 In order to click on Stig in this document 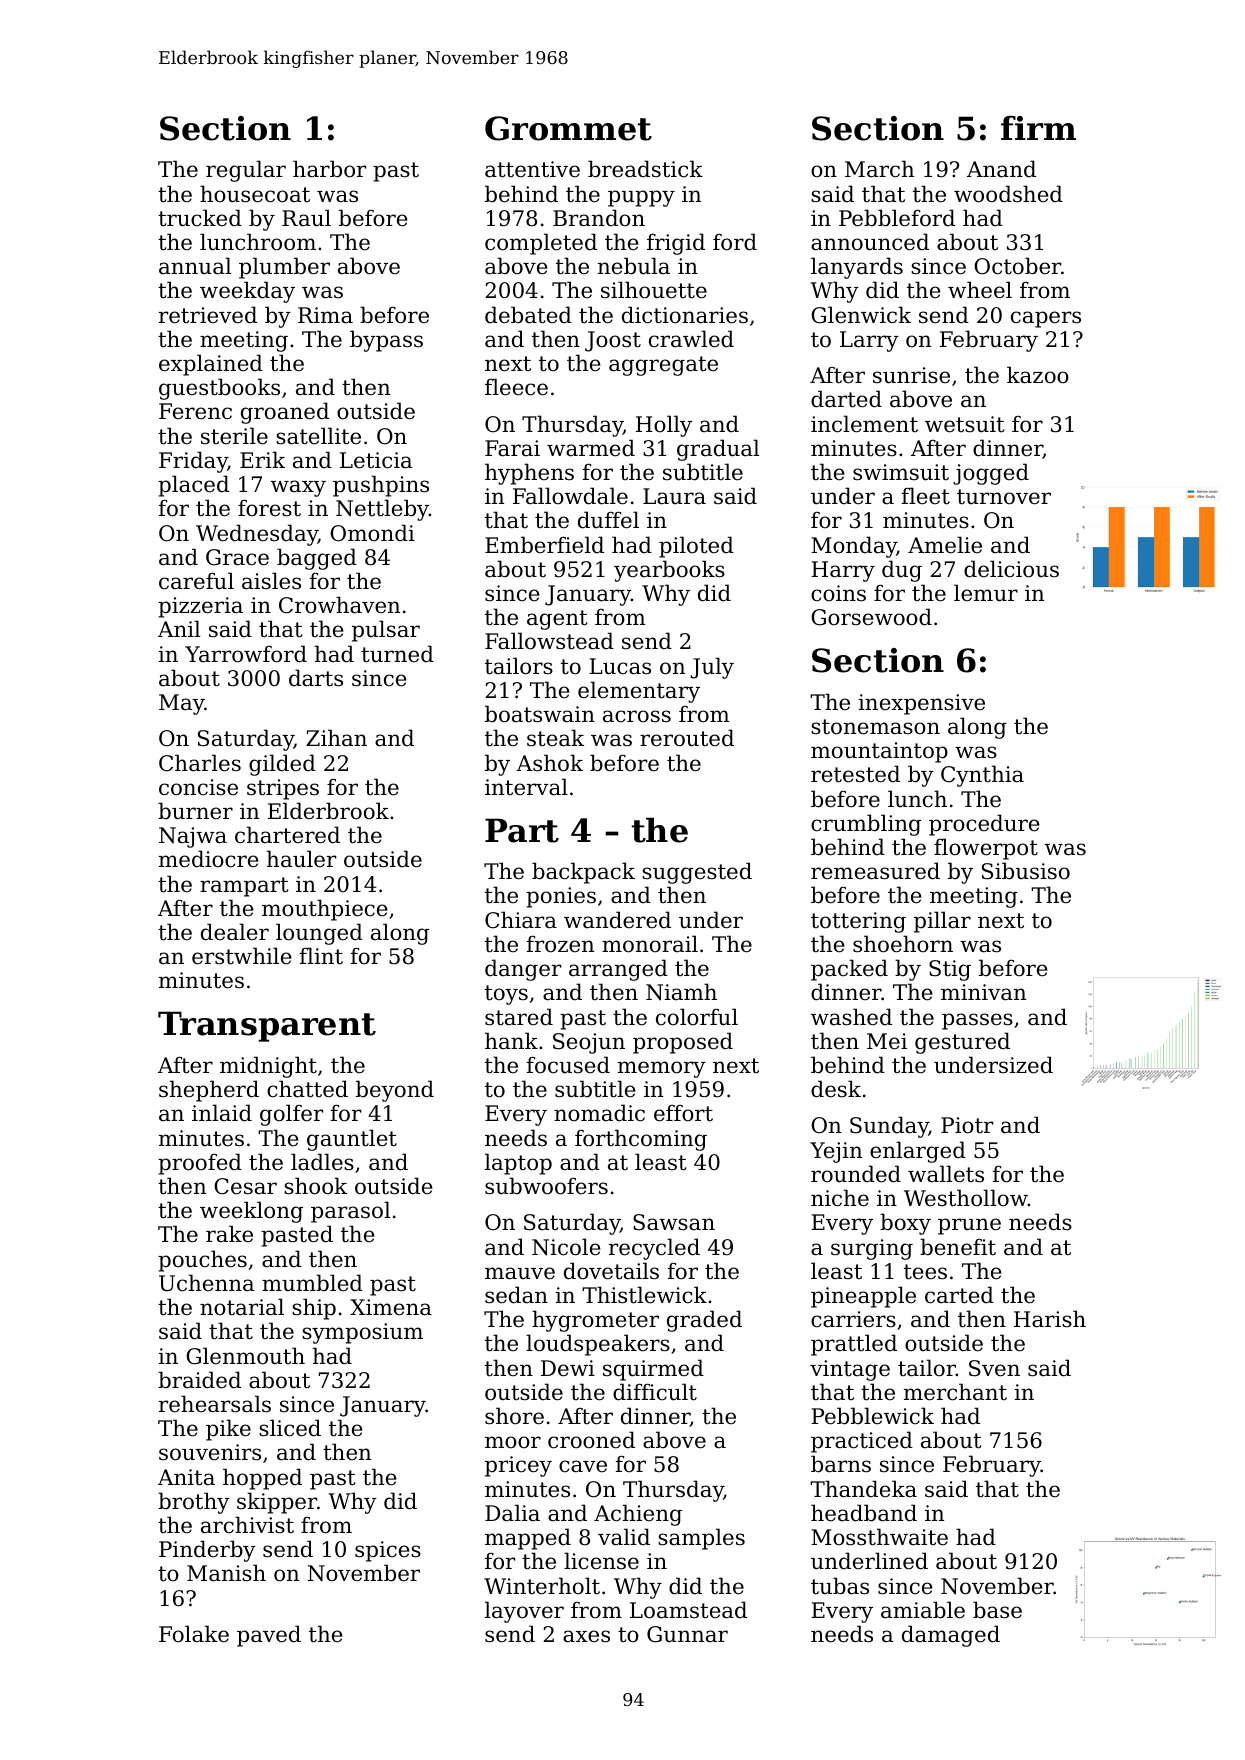, I will do `click(950, 970)`.
